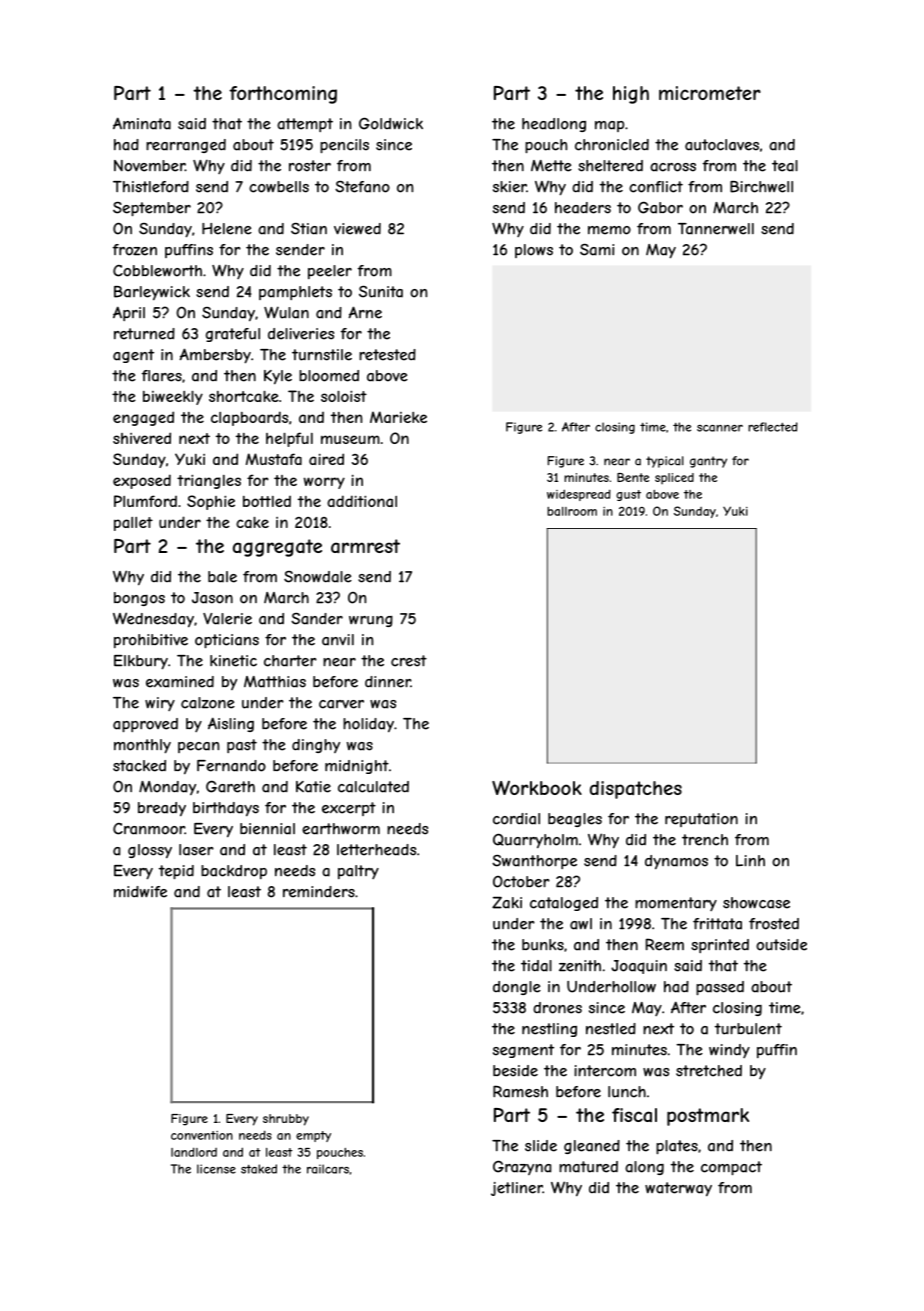 This document has width=924, height=1311. What do you see at coordinates (295, 293) in the document?
I see `pamphlets` at bounding box center [295, 293].
